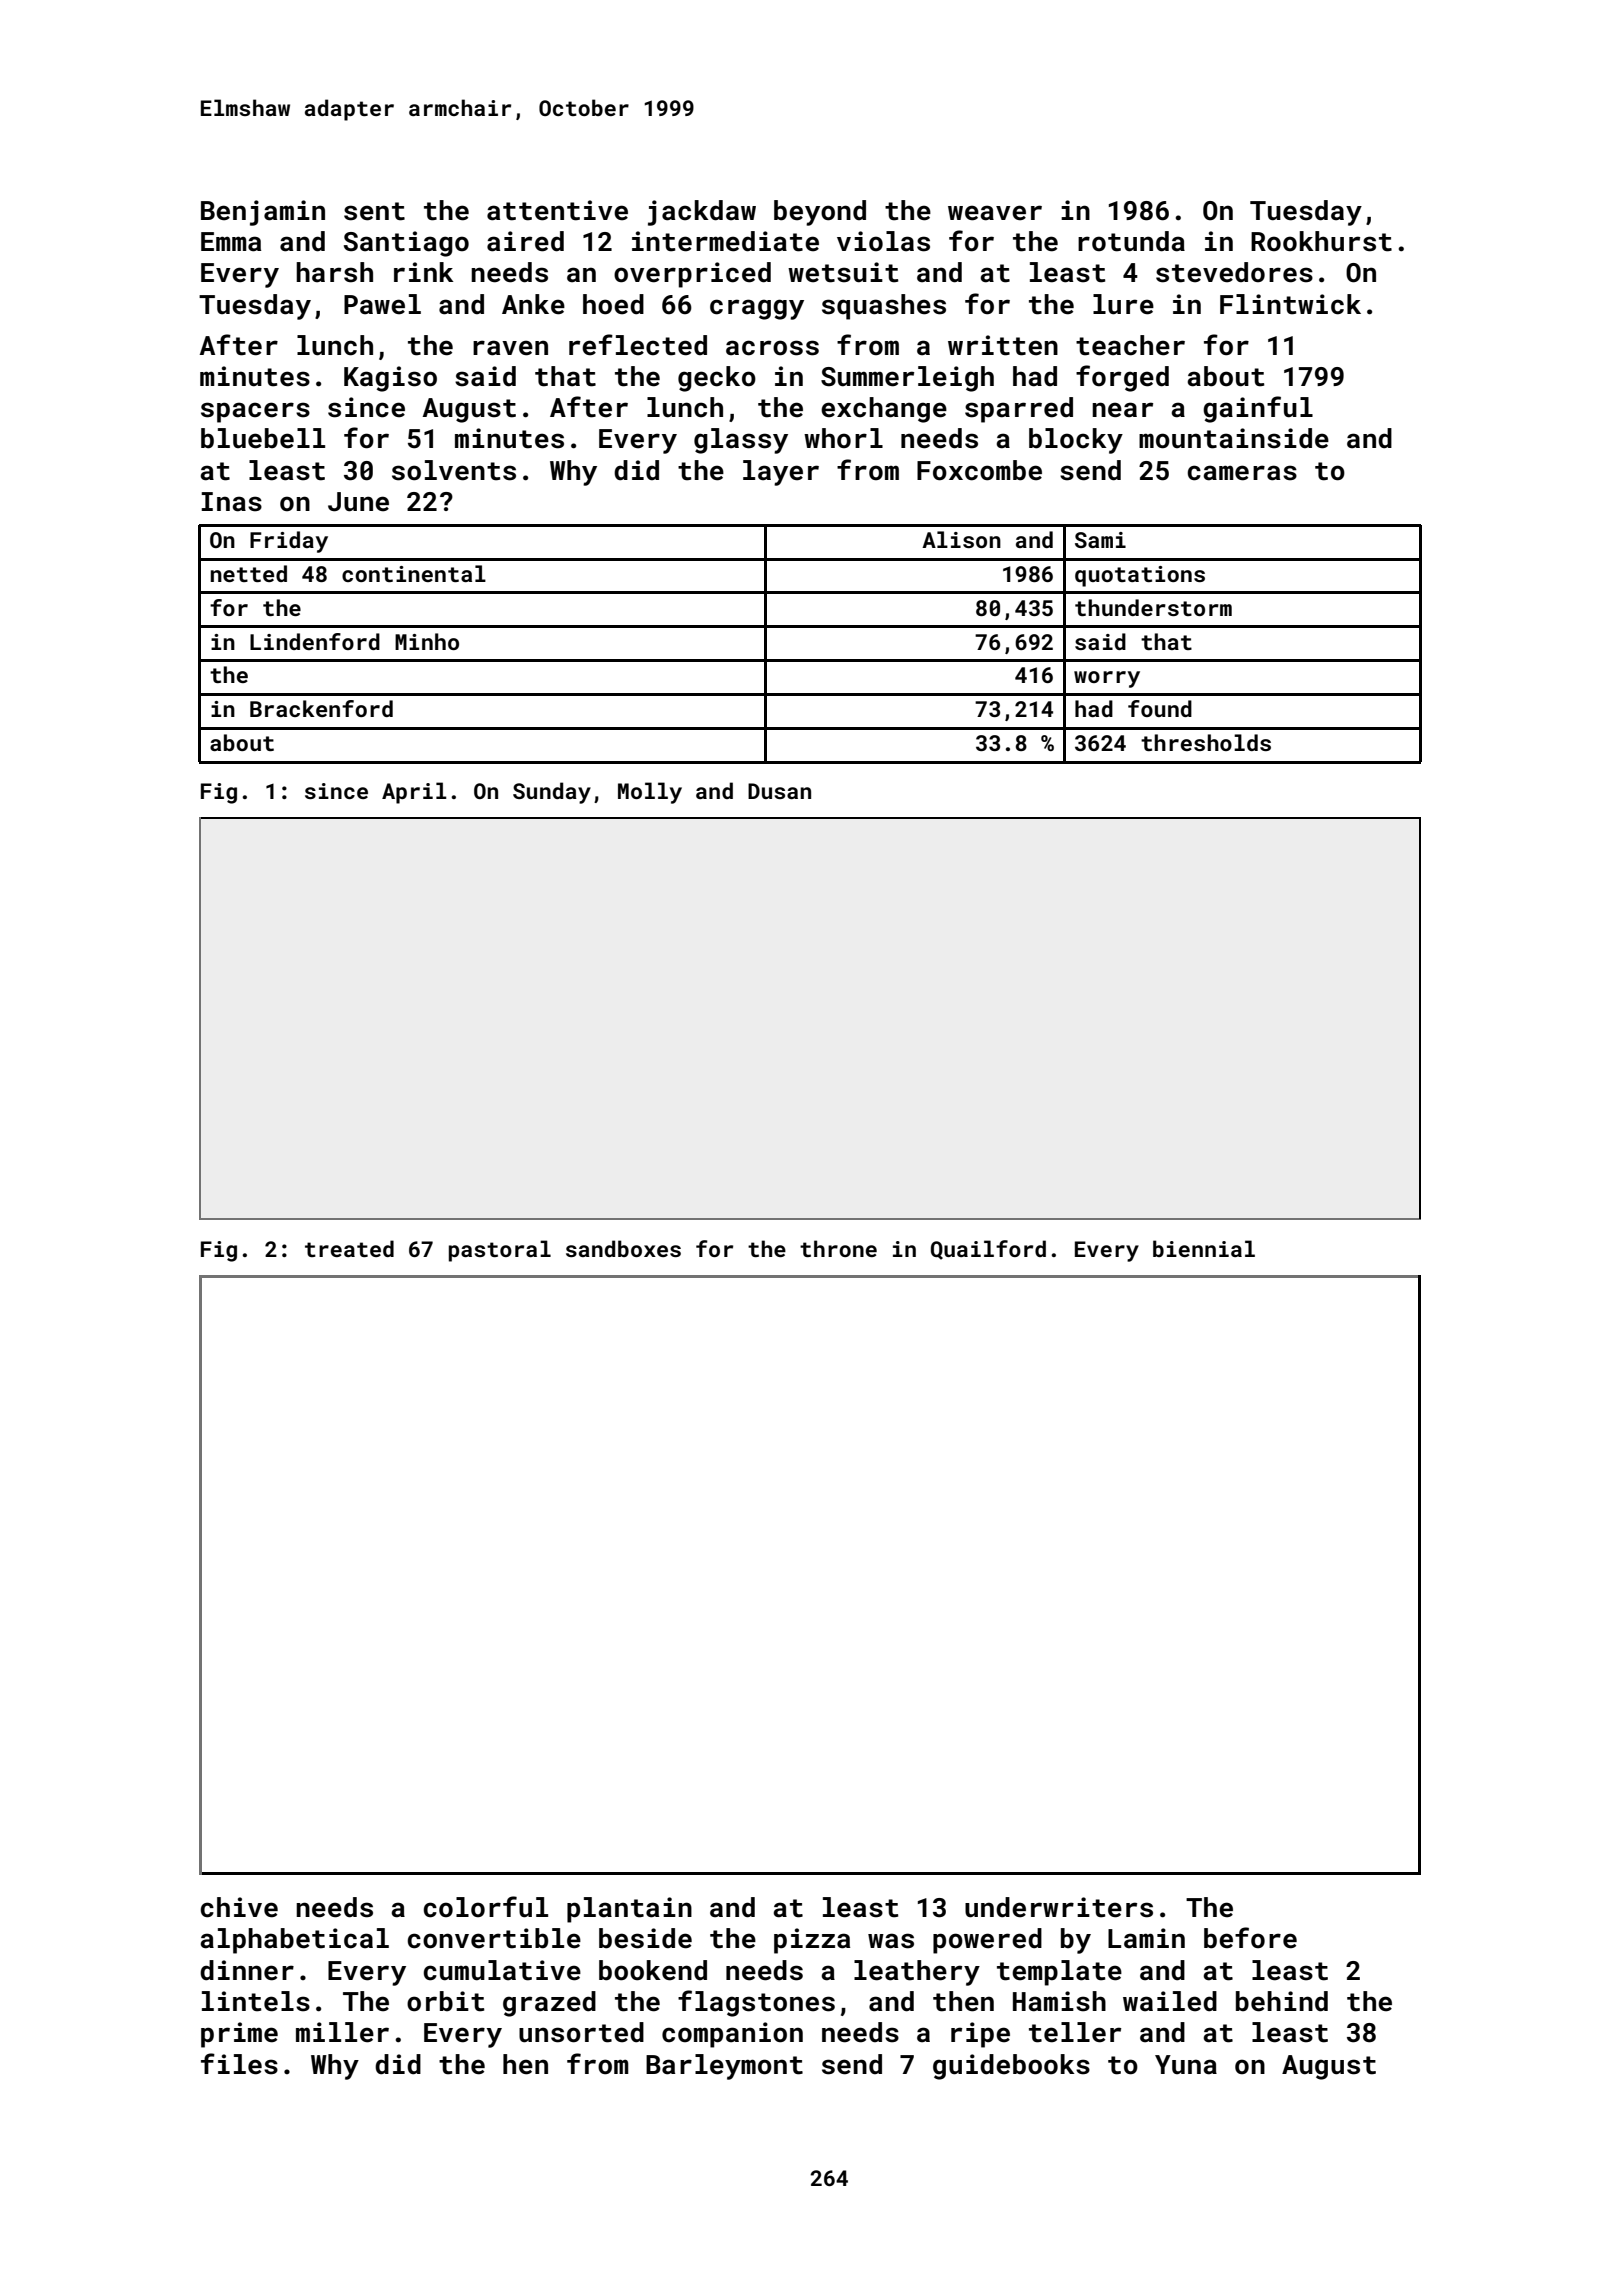 This screenshot has width=1620, height=2292. Describe the element at coordinates (1160, 708) in the screenshot. I see `found` at that location.
